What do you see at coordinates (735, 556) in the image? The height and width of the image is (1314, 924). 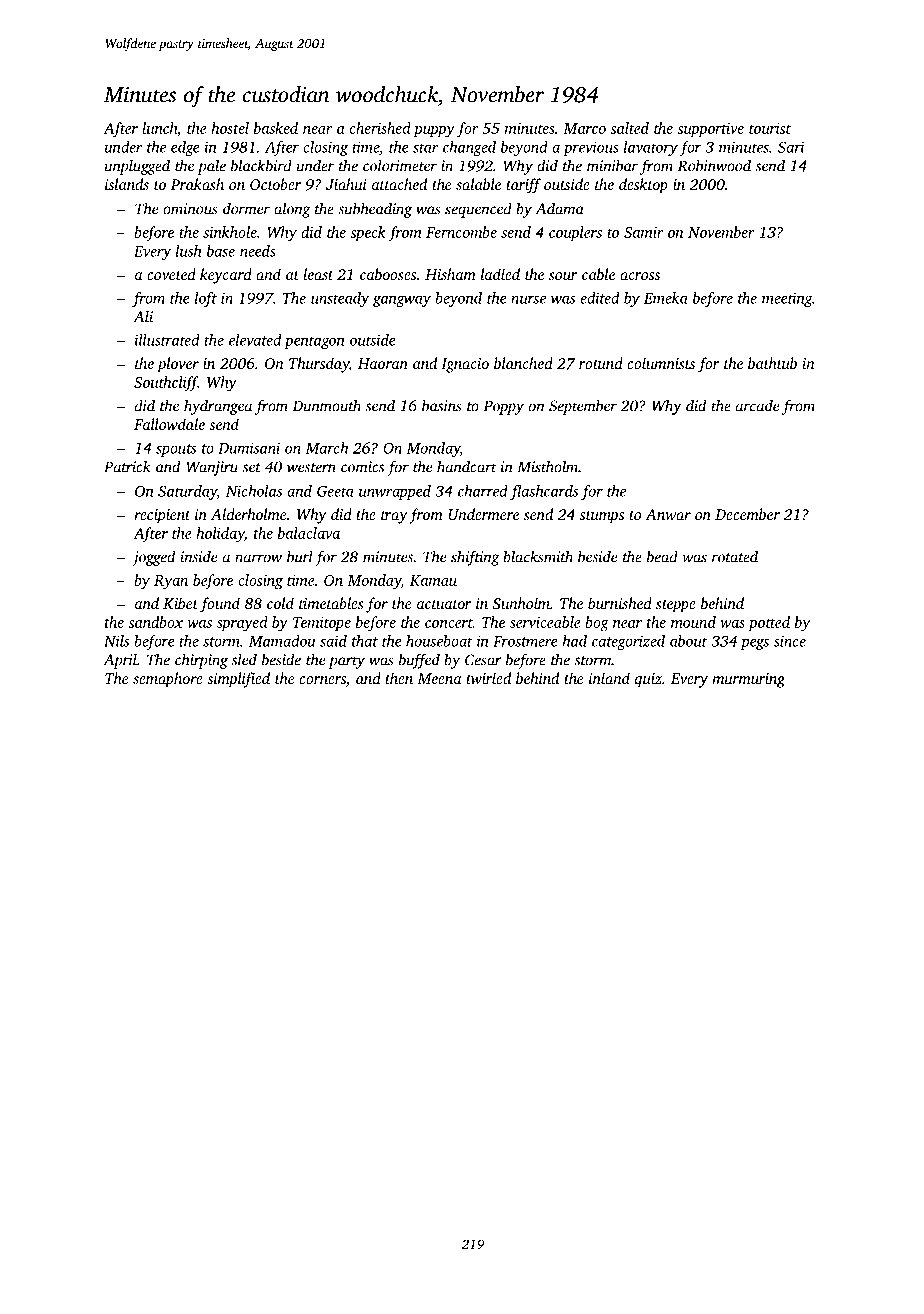 I see `rotated` at bounding box center [735, 556].
